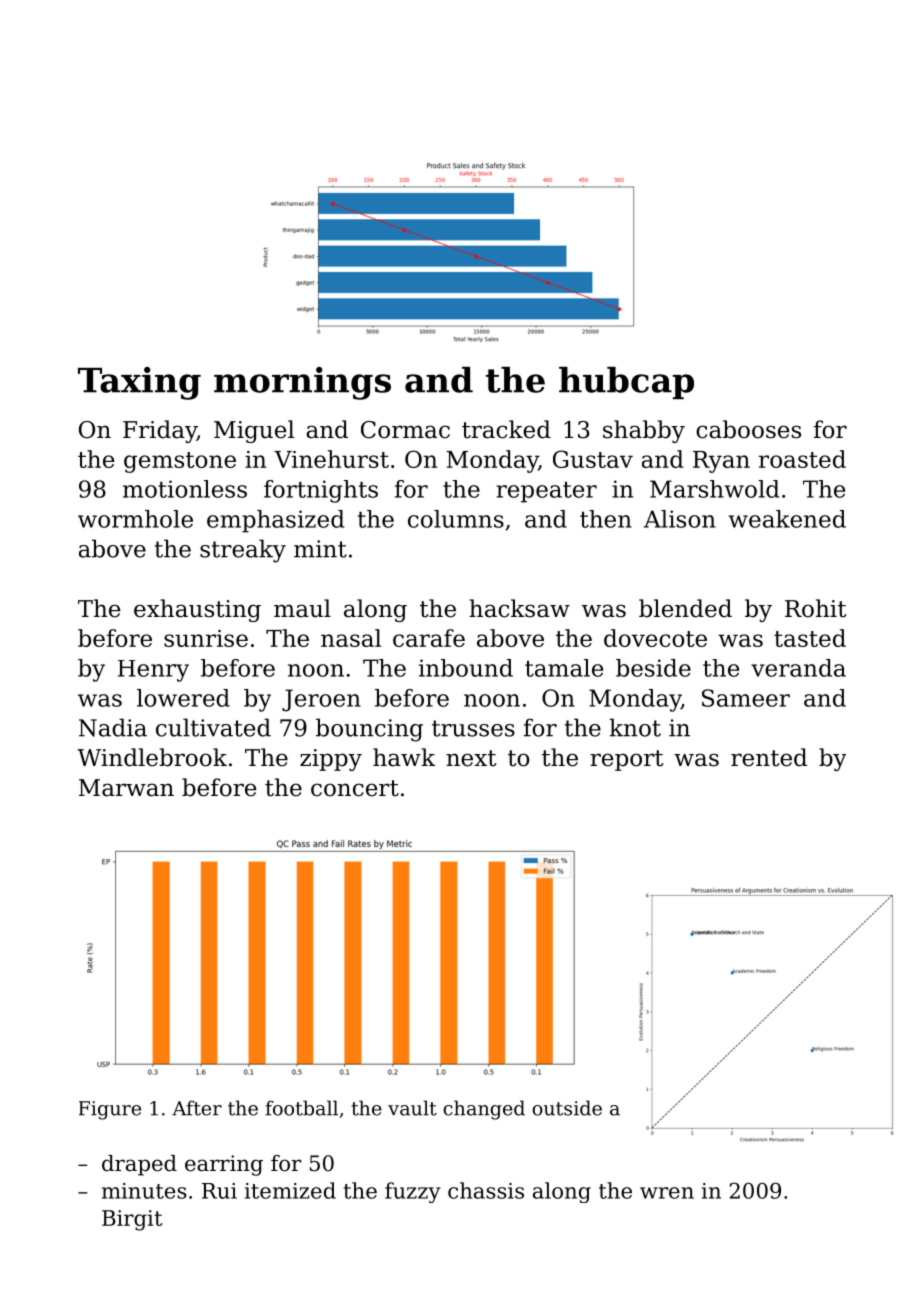 This image has height=1311, width=924. I want to click on hawk, so click(404, 757).
